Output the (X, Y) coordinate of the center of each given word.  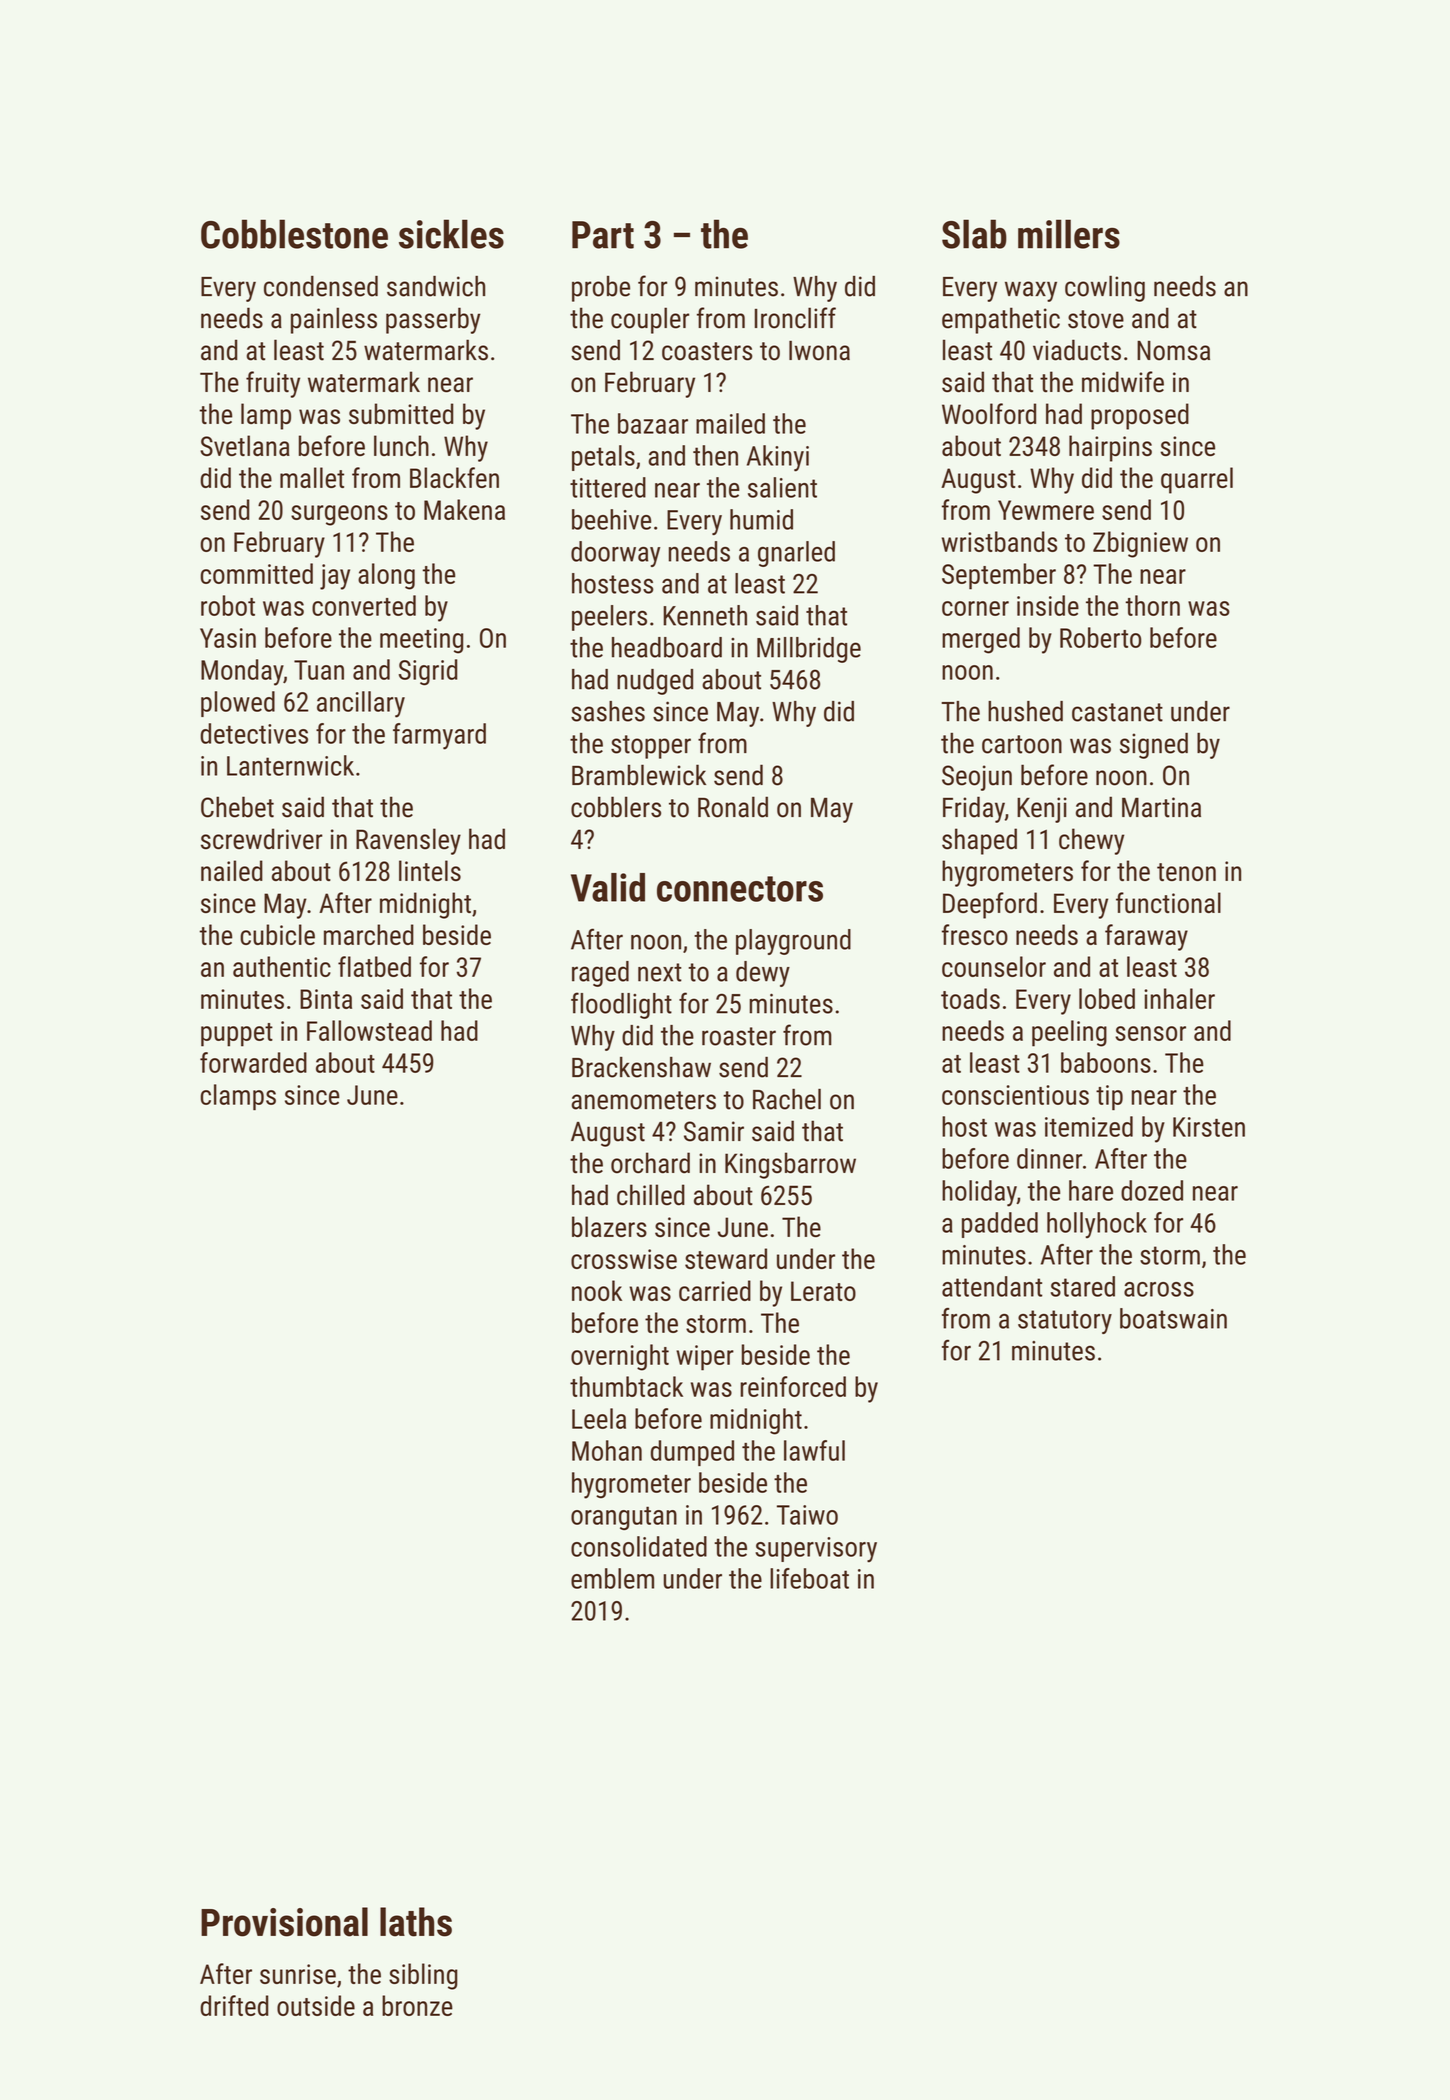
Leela (599, 1418)
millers (1069, 234)
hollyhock (1097, 1225)
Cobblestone (294, 234)
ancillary (361, 704)
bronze (417, 2005)
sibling (423, 1976)
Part (603, 235)
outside (316, 2005)
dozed (1152, 1190)
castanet (1117, 712)
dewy (763, 974)
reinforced (793, 1386)
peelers (609, 618)
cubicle (277, 934)
